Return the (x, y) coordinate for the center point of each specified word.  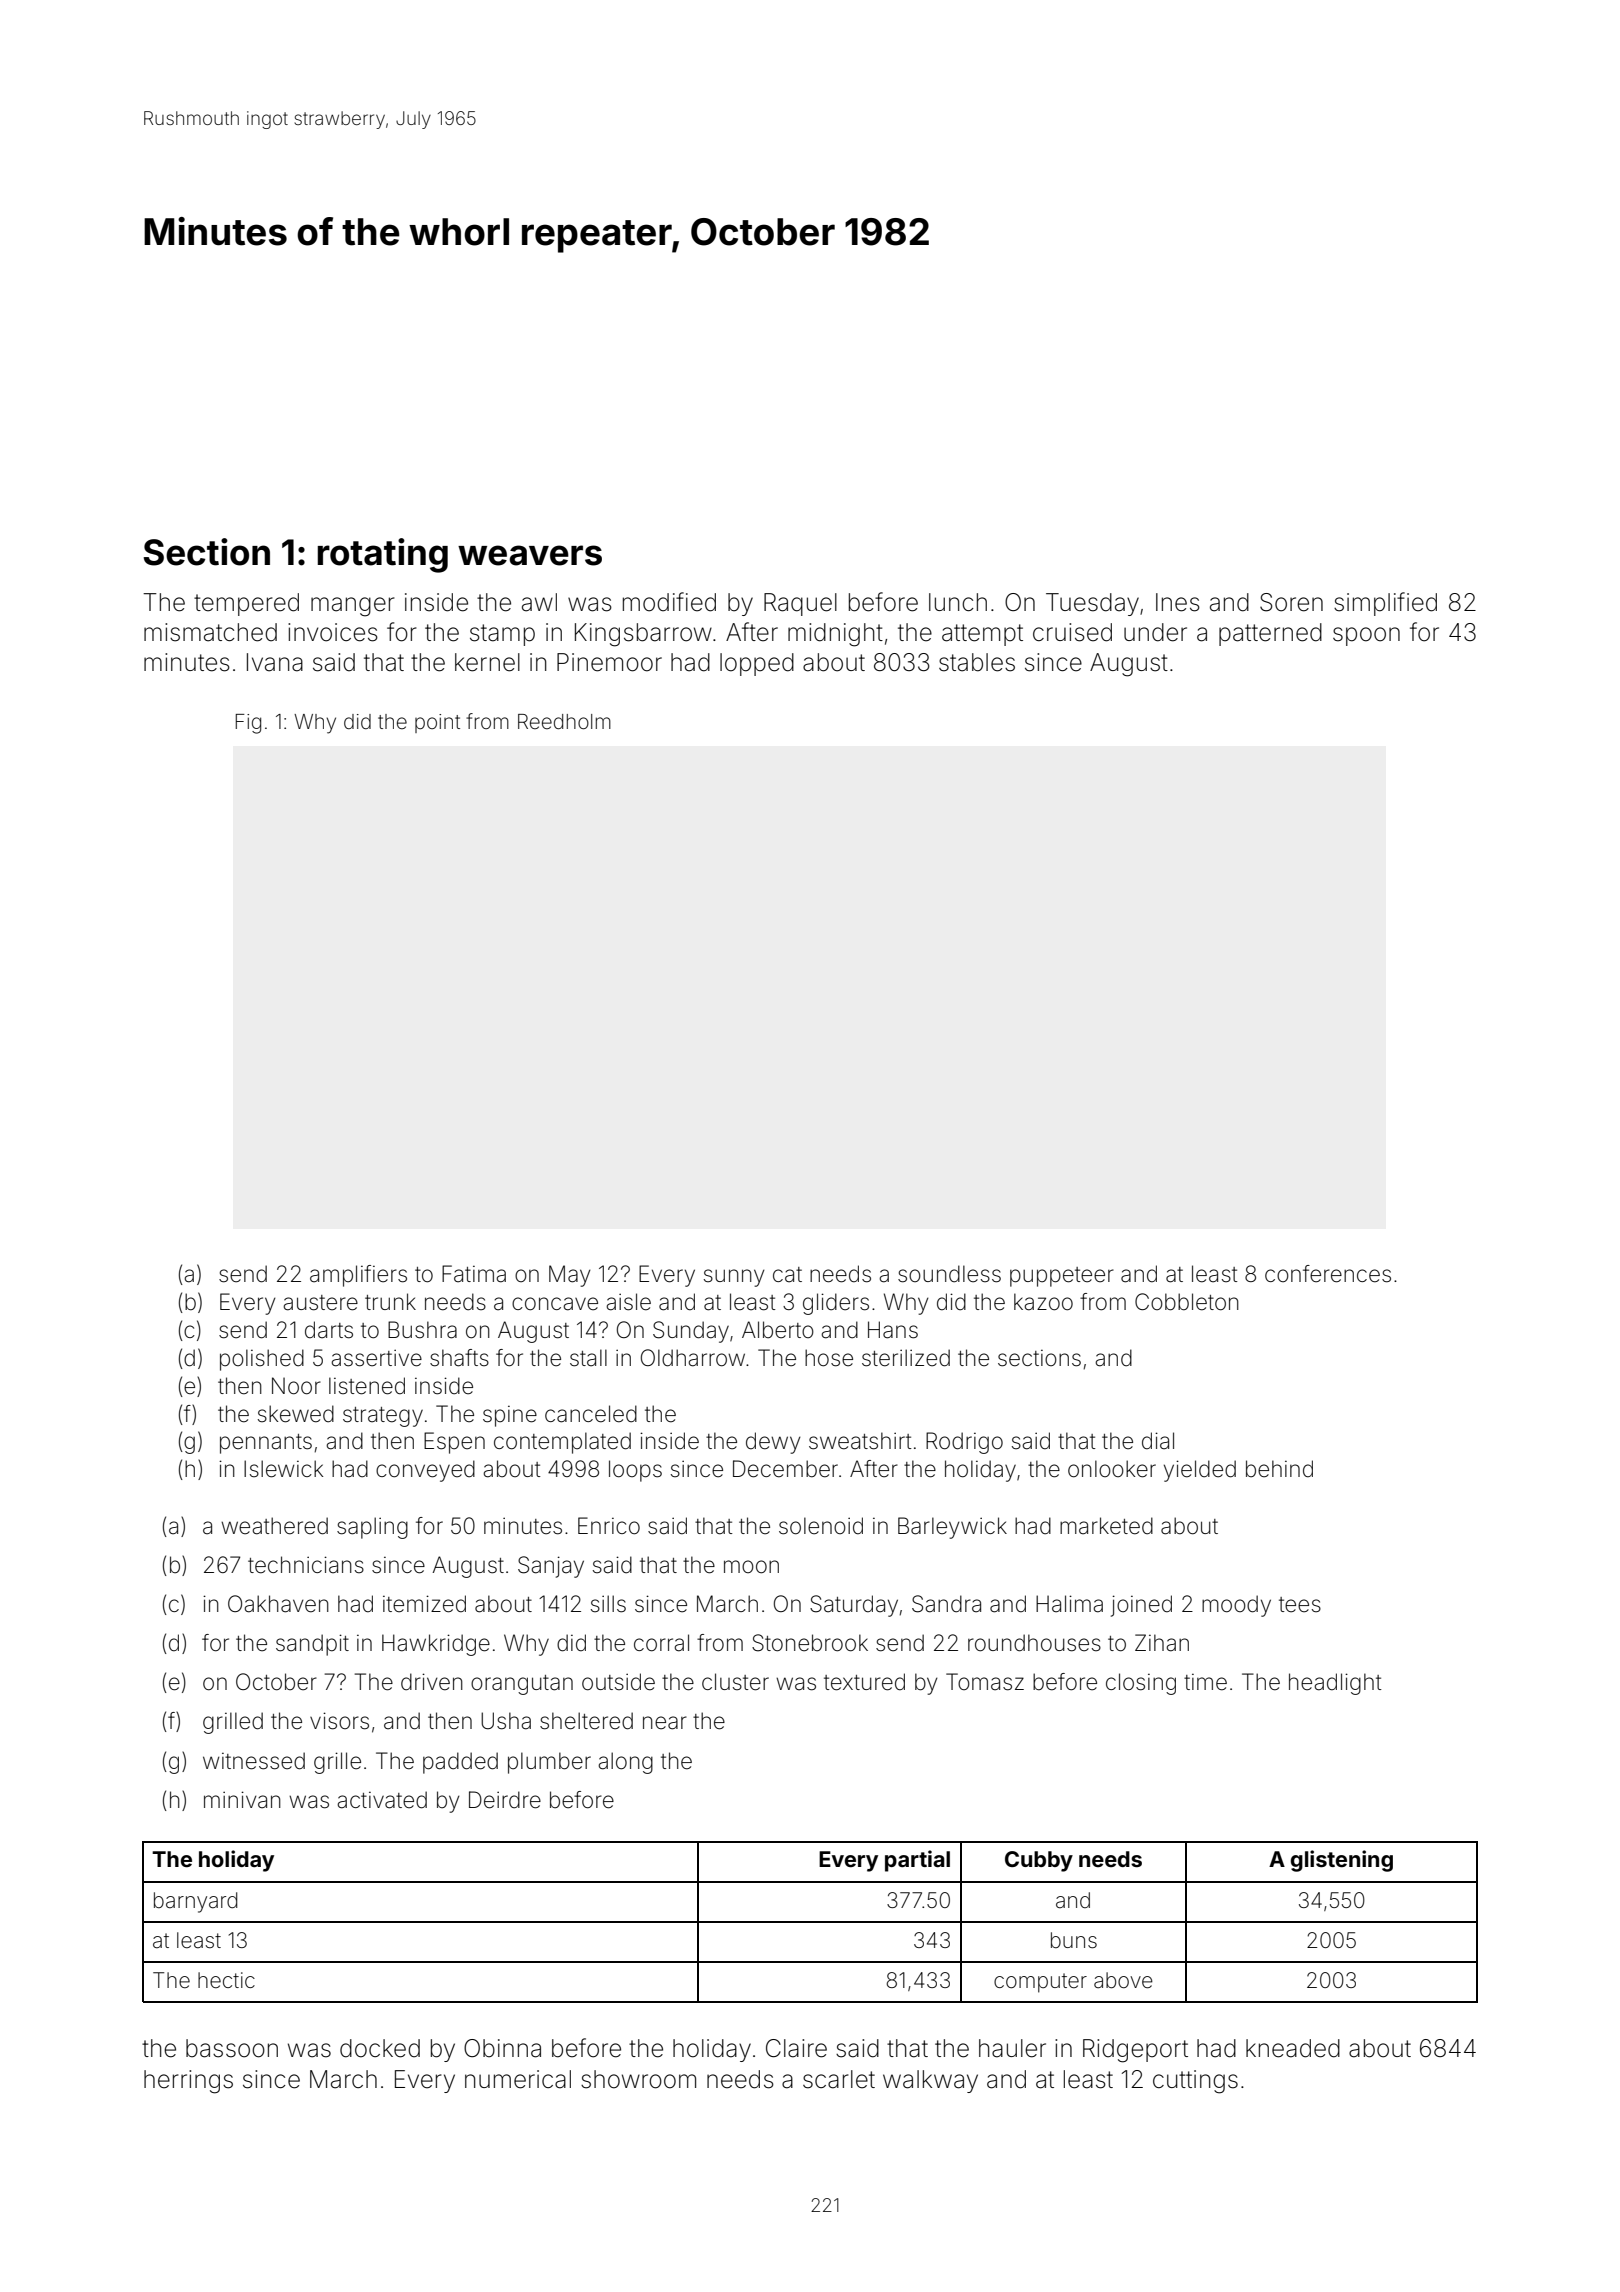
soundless (949, 1274)
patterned (1270, 634)
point (437, 723)
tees (1300, 1605)
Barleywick (952, 1528)
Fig (248, 724)
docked (380, 2048)
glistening (1342, 1861)
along (625, 1763)
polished (262, 1360)
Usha (506, 1721)
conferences (1328, 1274)
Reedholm (564, 721)
